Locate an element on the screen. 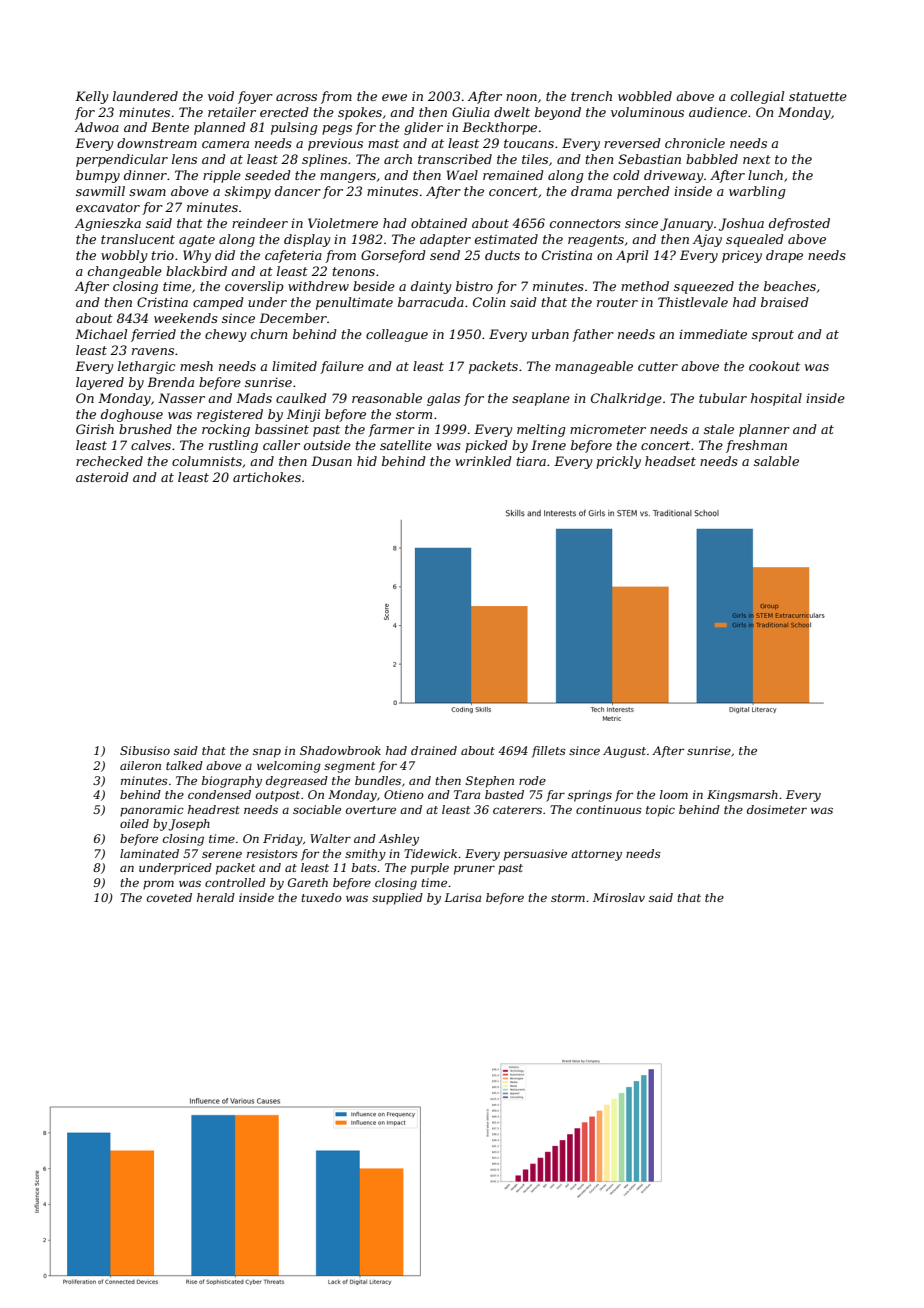 The height and width of the screenshot is (1308, 924). ferried is located at coordinates (153, 335).
